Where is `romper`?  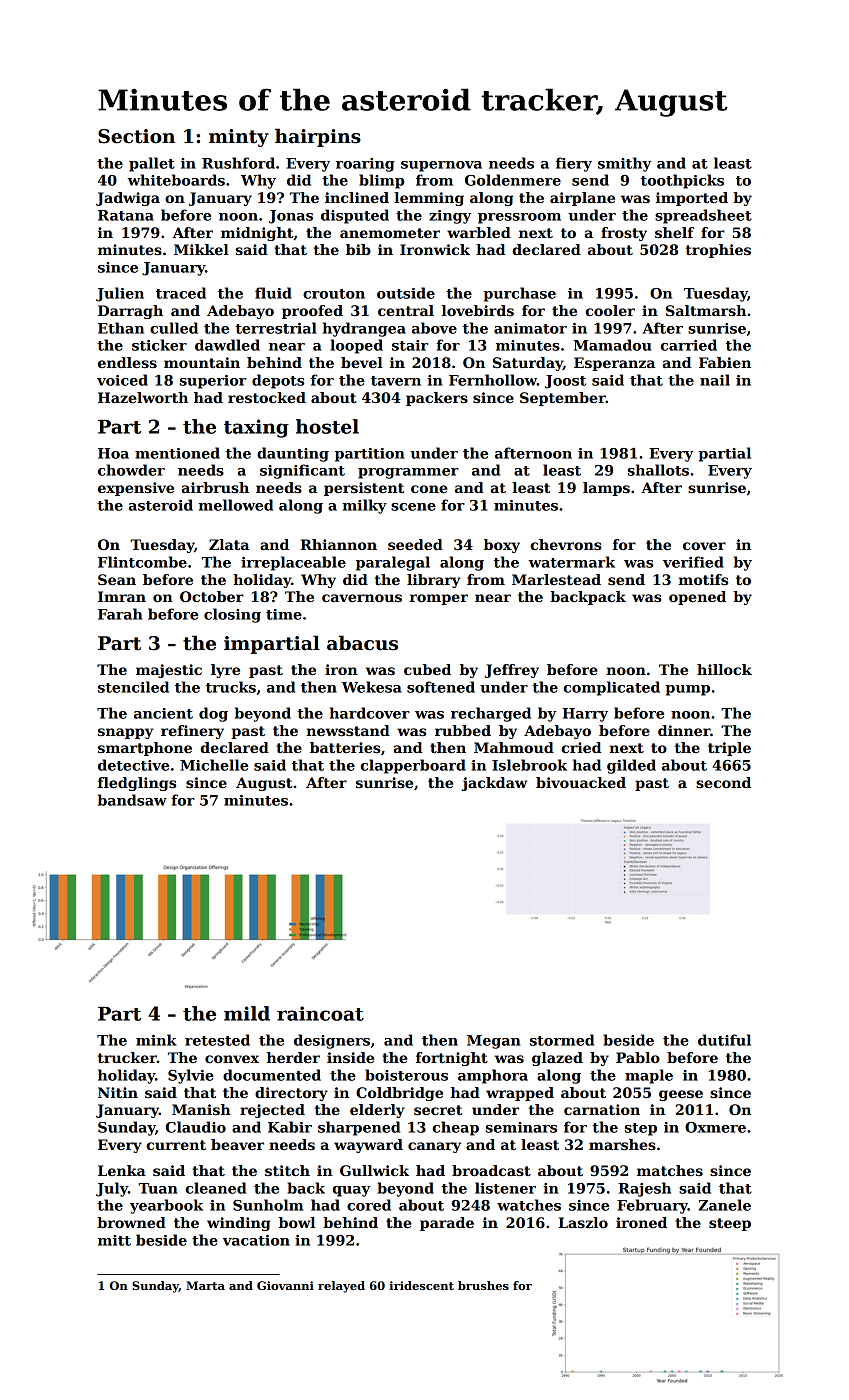 romper is located at coordinates (439, 599).
